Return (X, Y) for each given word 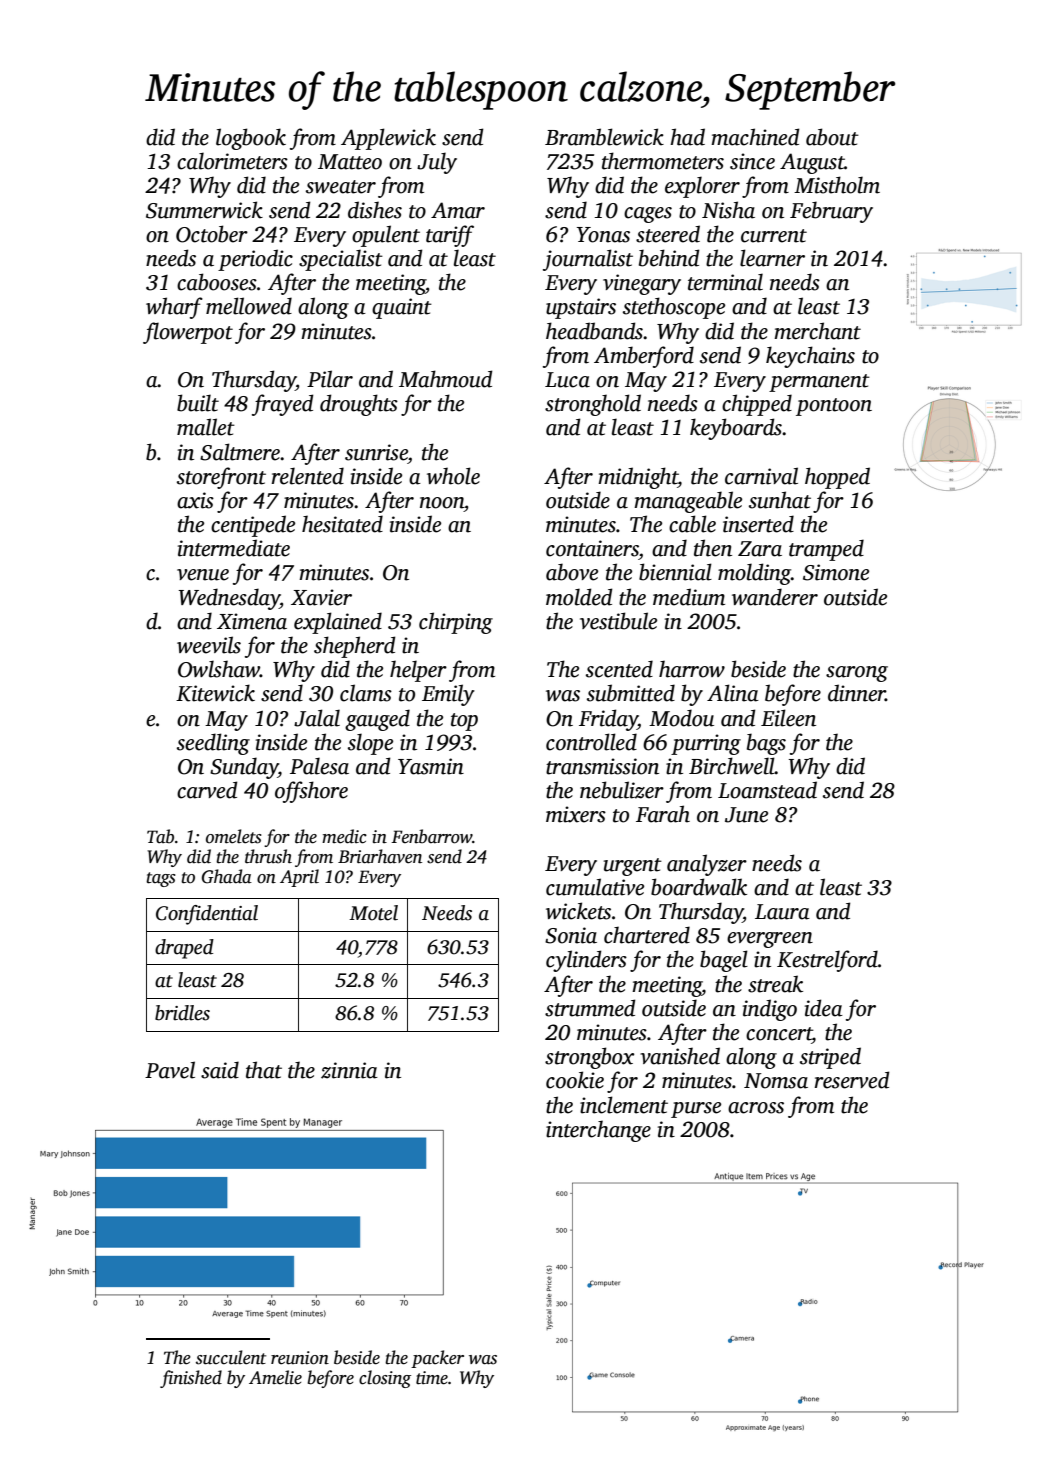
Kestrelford (827, 961)
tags (161, 879)
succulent (231, 1357)
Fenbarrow (432, 836)
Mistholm (837, 185)
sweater (341, 187)
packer (437, 1359)
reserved (852, 1080)
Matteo (350, 162)
